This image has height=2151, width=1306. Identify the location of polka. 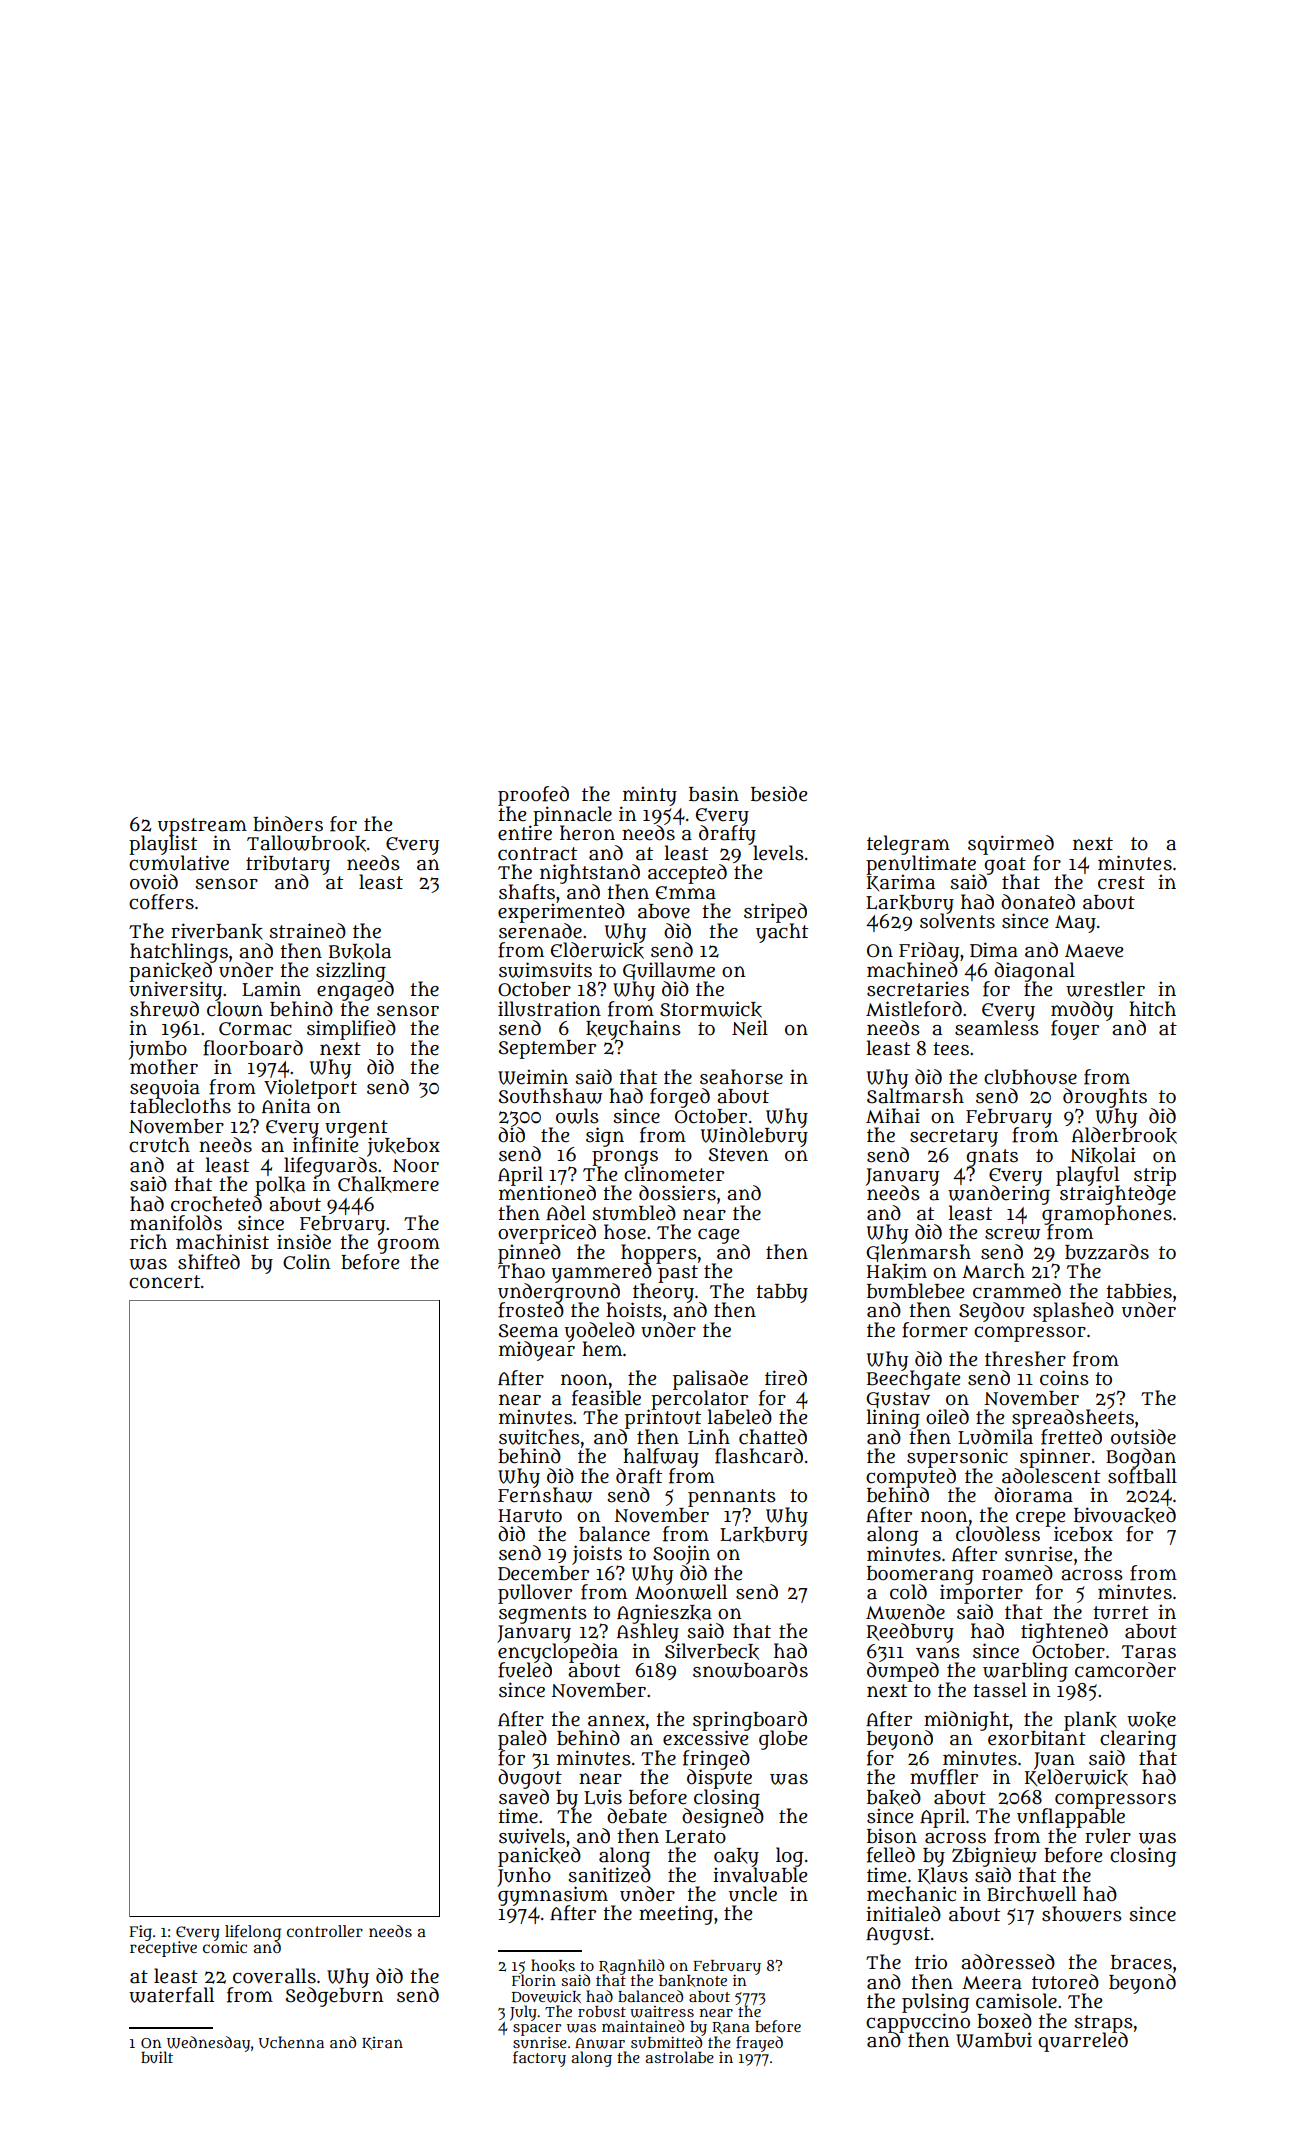
(280, 1186).
